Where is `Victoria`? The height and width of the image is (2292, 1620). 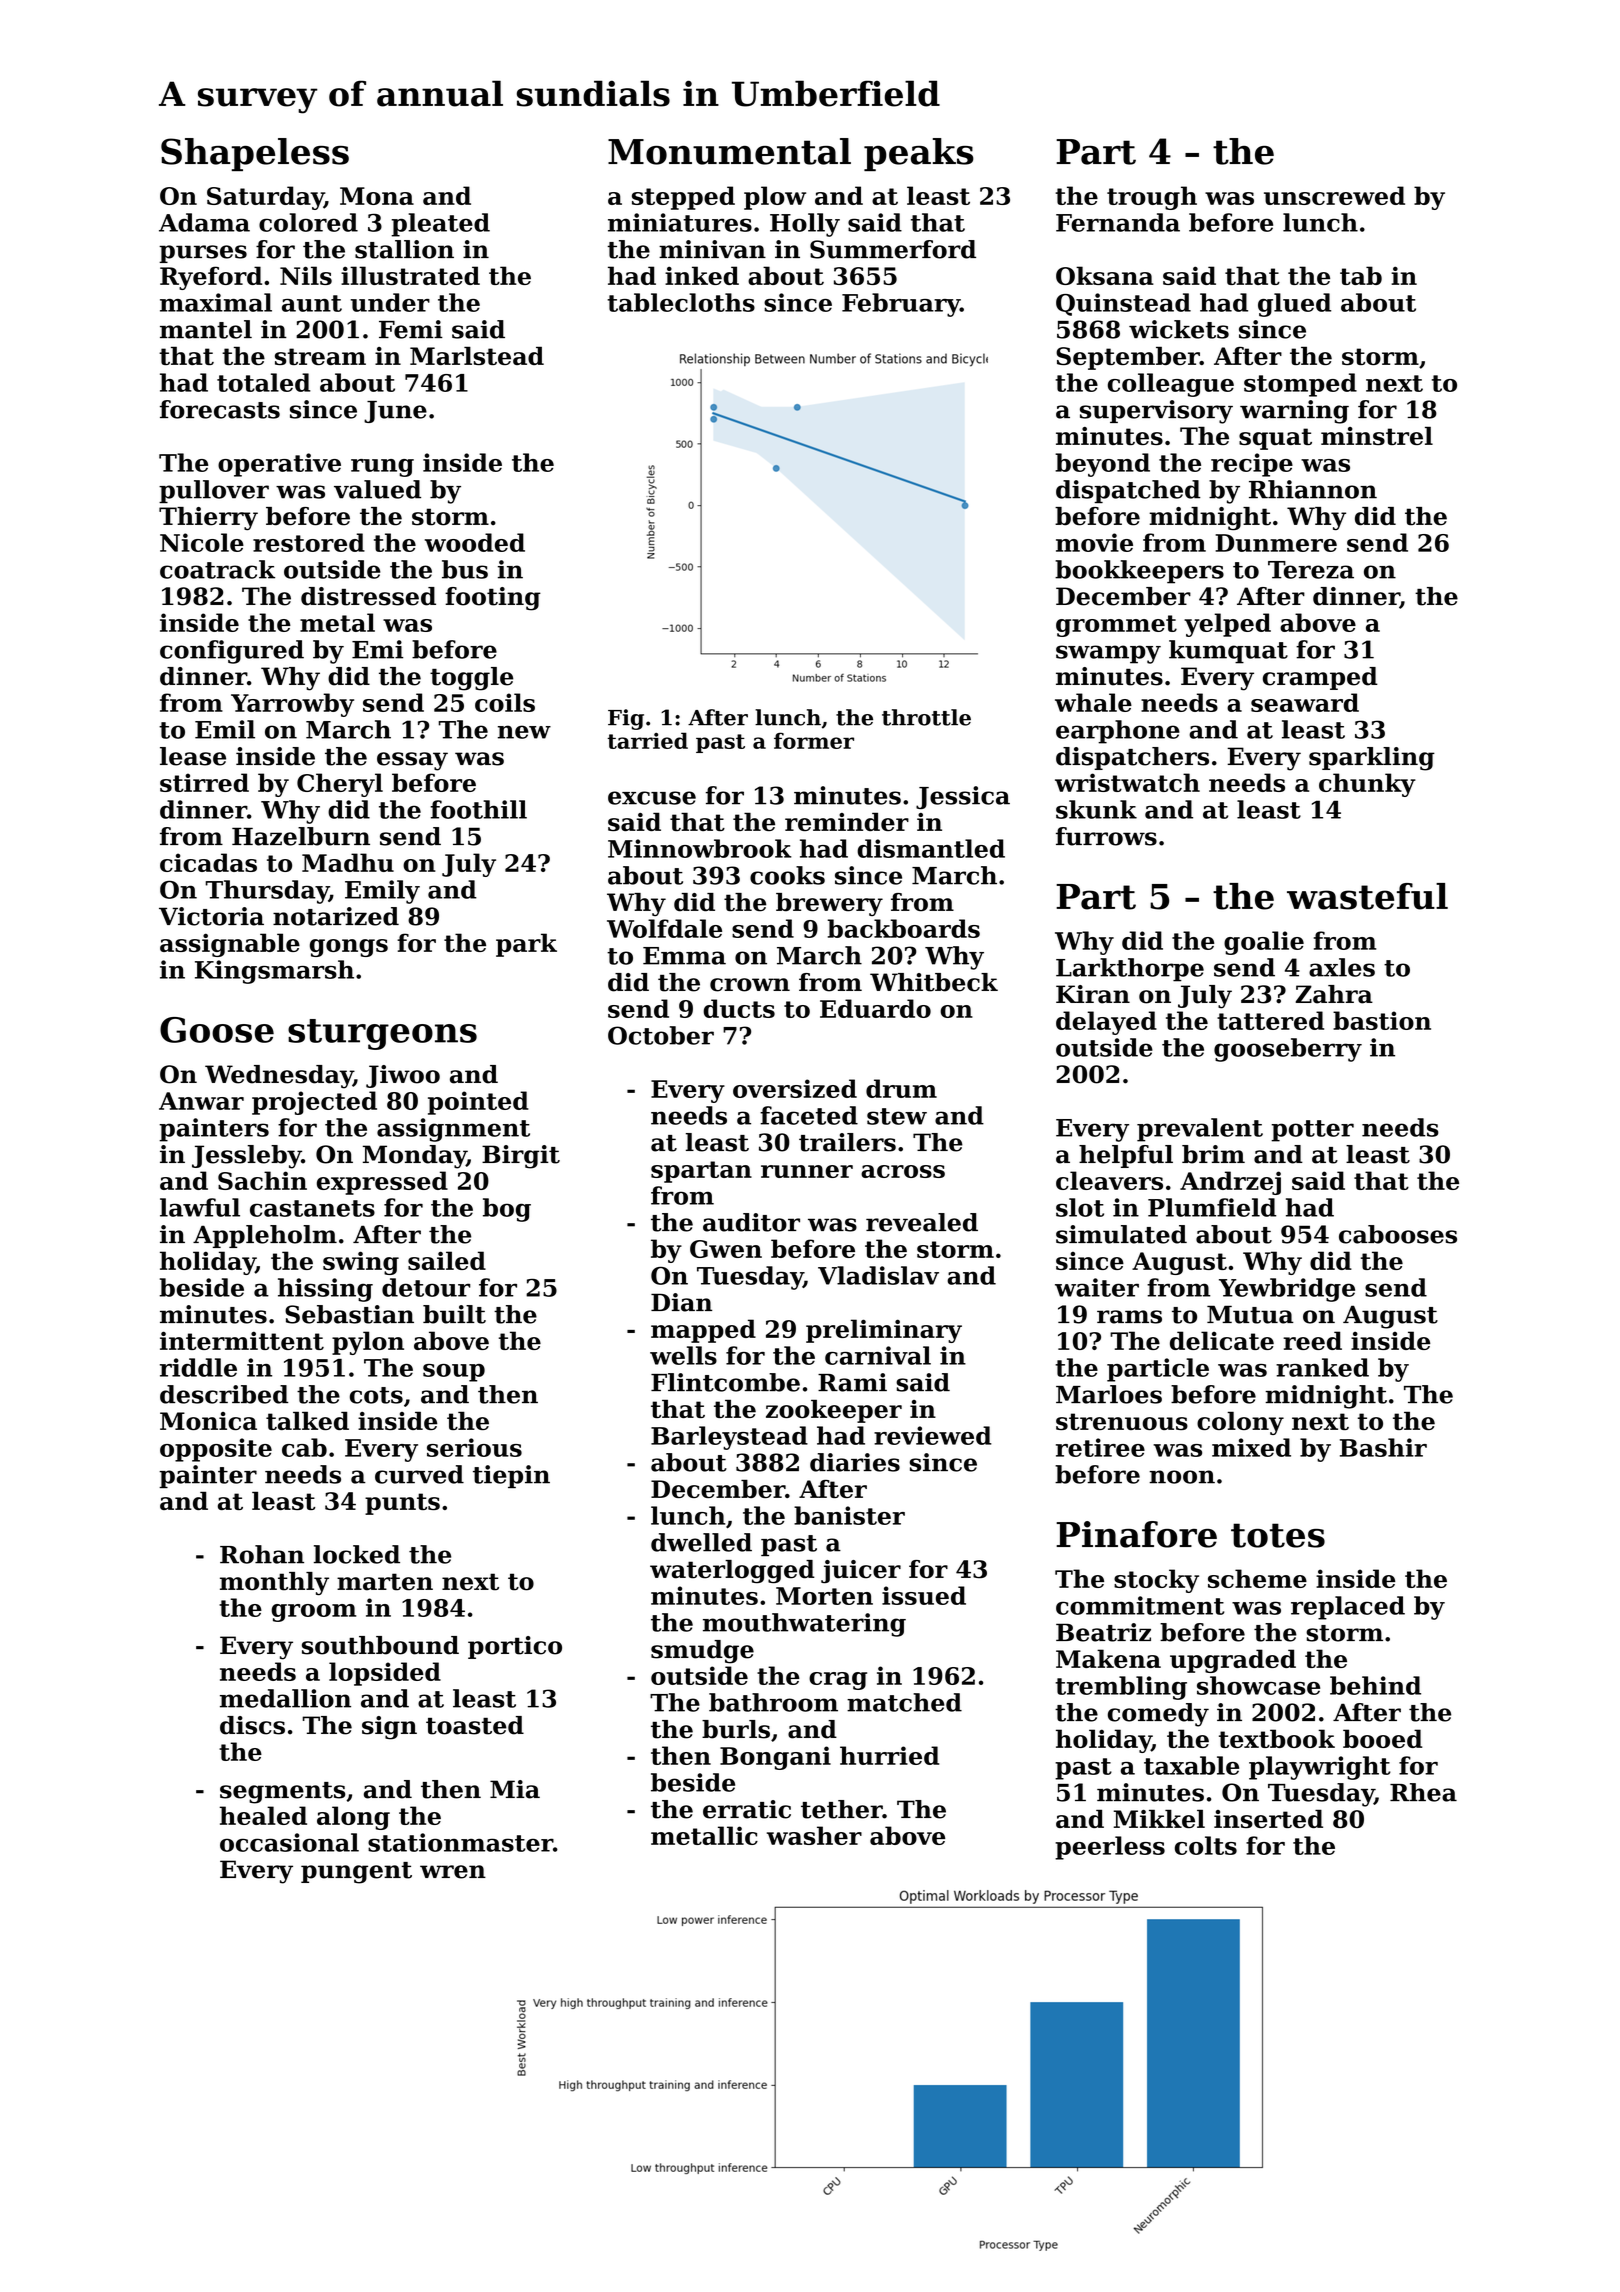
Victoria is located at coordinates (211, 916).
